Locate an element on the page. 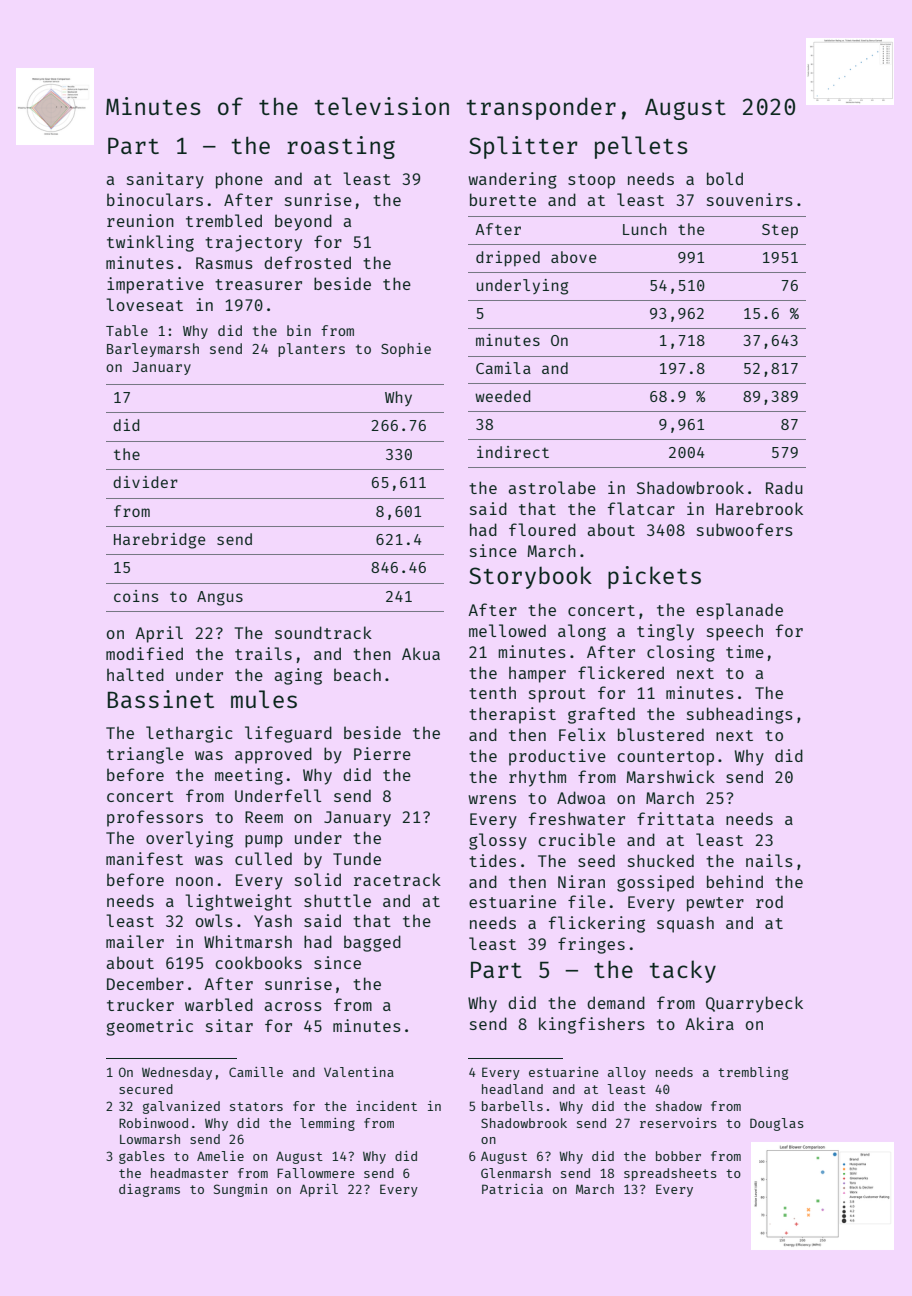 Image resolution: width=912 pixels, height=1296 pixels. Storybook is located at coordinates (530, 577).
